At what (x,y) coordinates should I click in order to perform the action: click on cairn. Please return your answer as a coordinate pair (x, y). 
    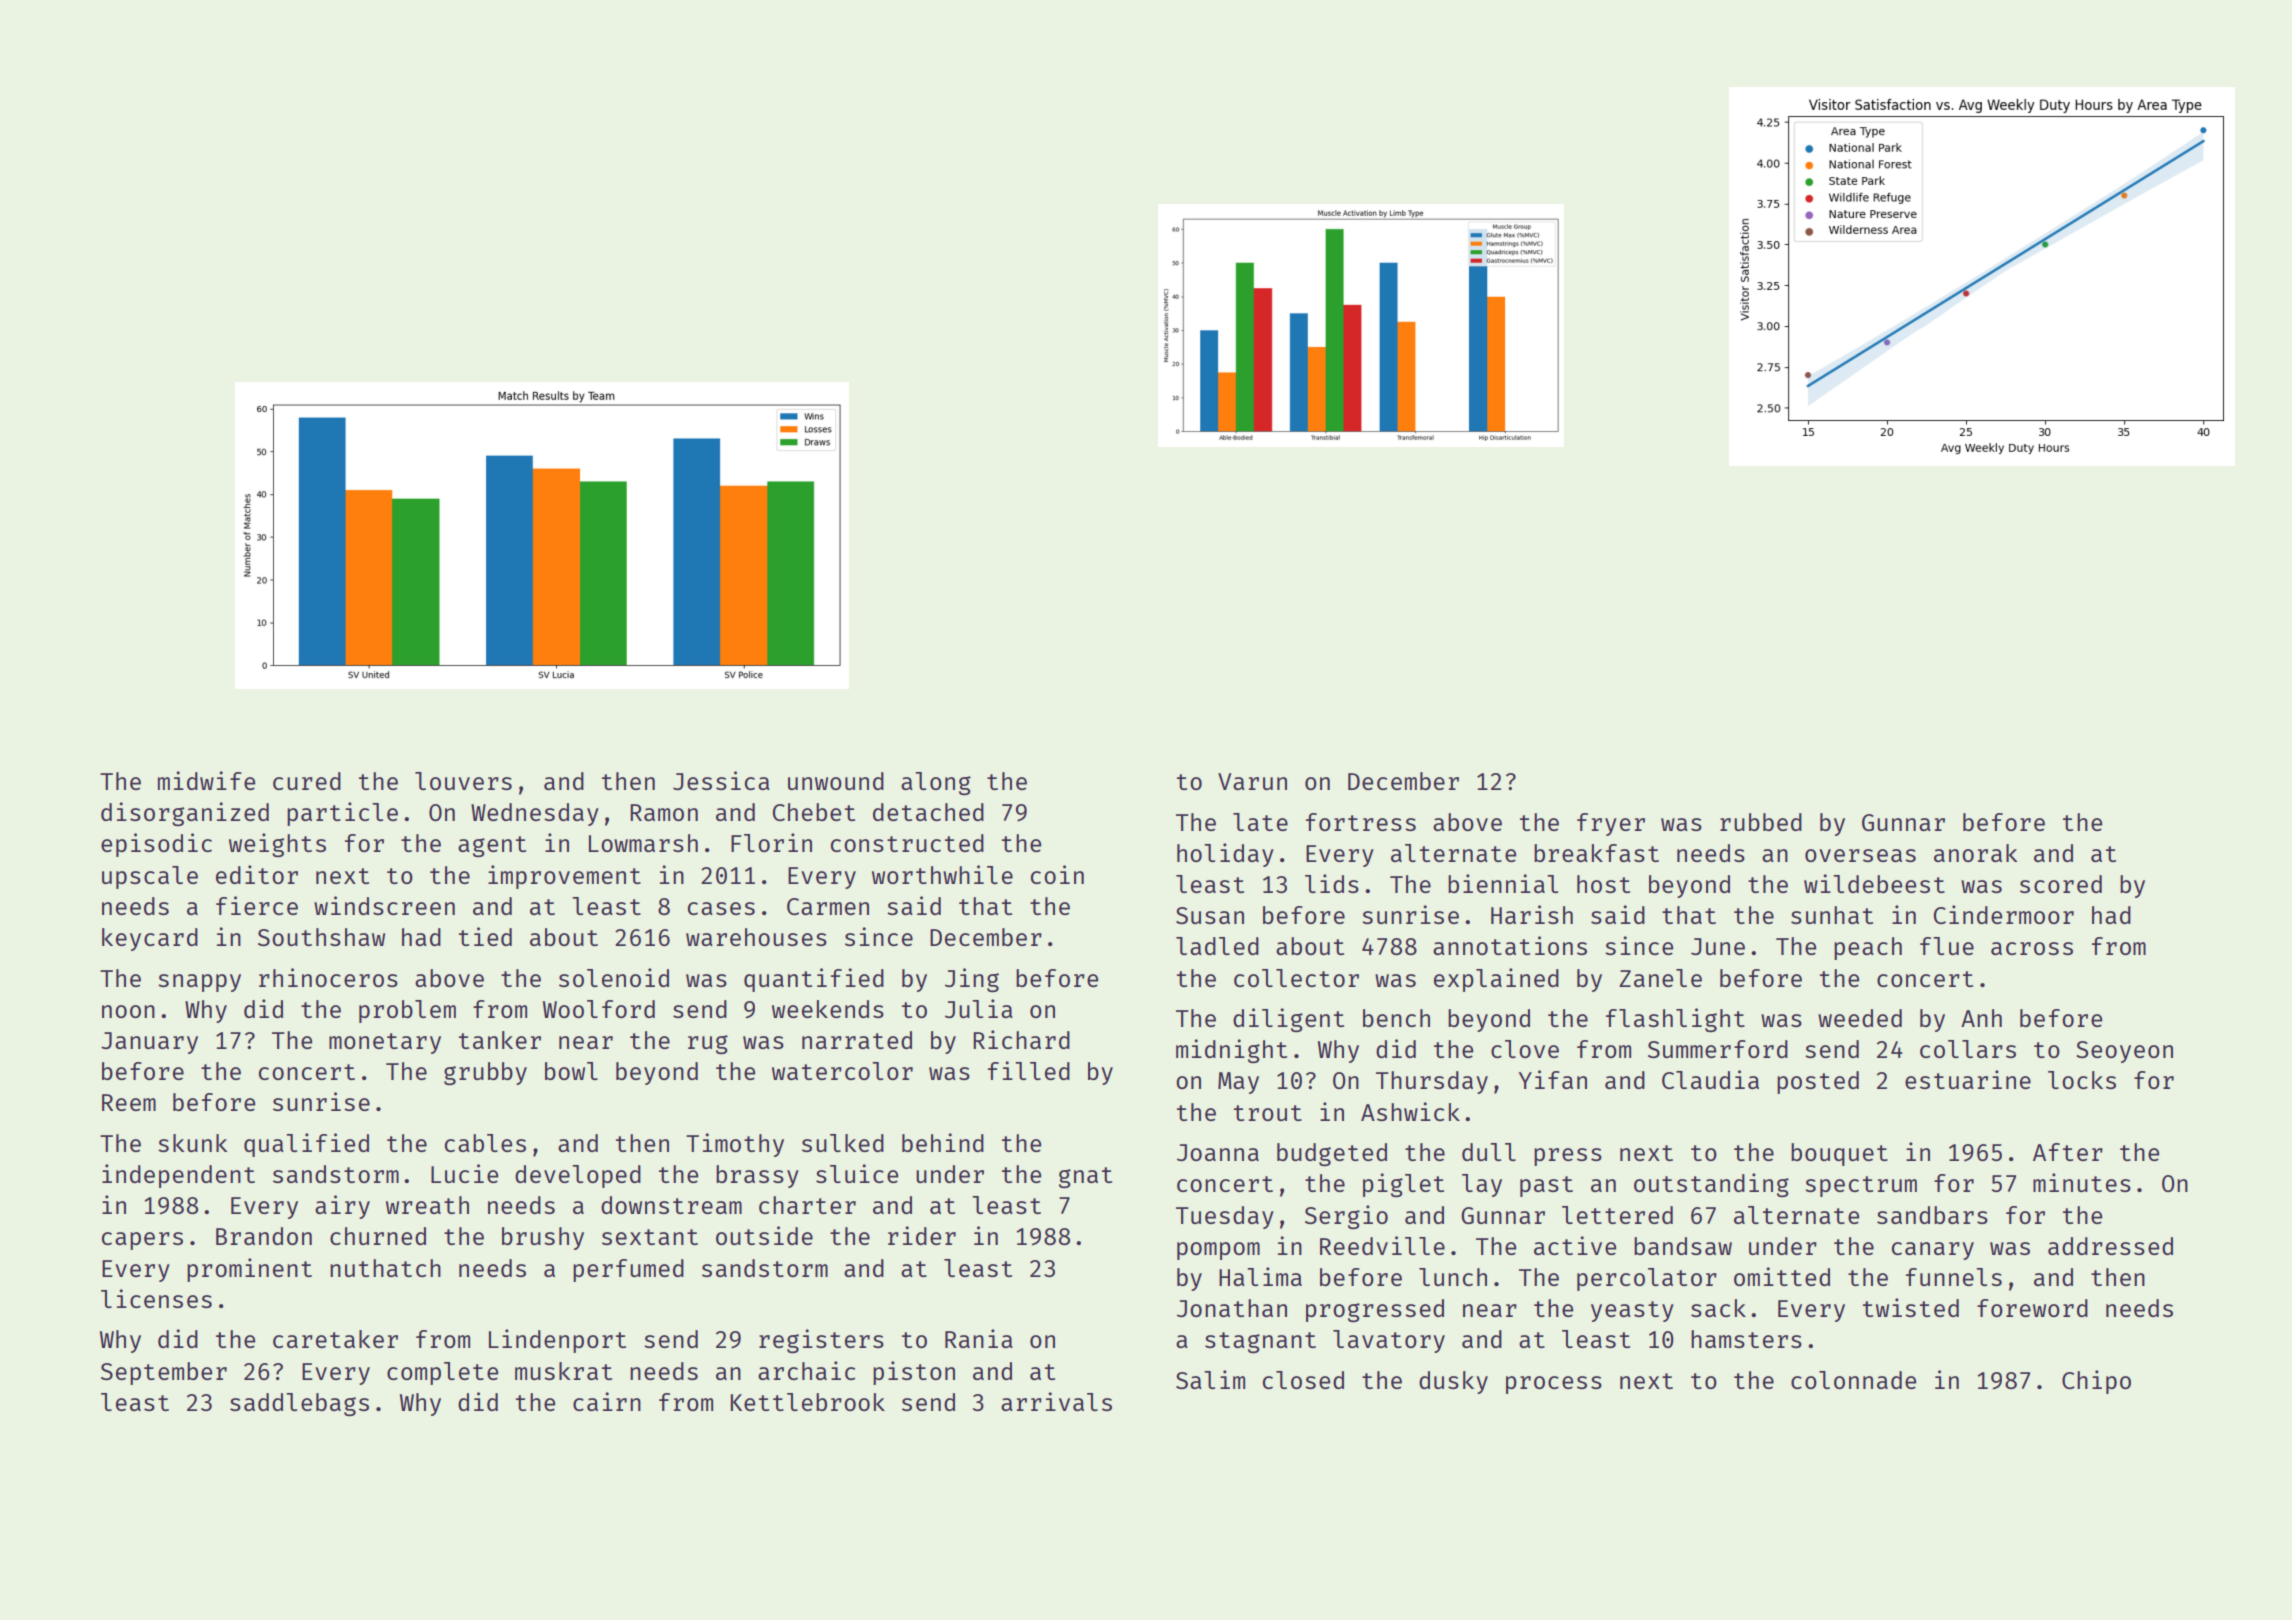
    Looking at the image, I should click on (607, 1401).
